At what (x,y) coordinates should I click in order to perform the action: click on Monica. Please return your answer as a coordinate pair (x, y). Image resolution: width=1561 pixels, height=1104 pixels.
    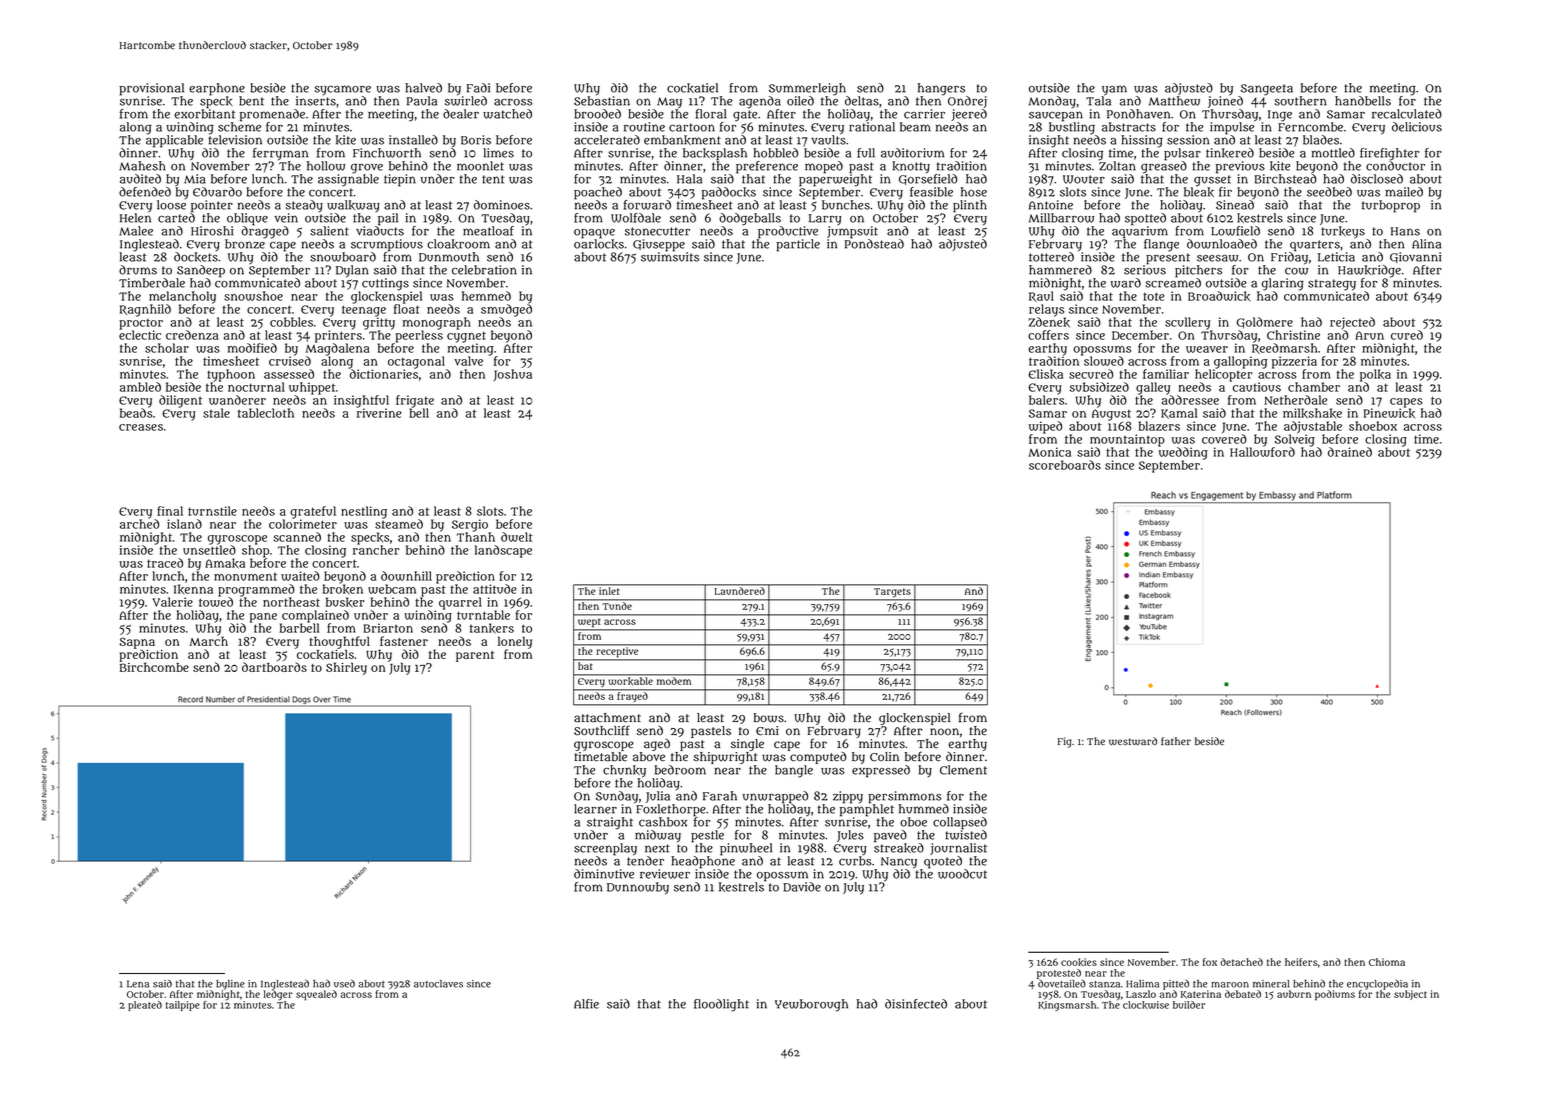
    Looking at the image, I should click on (1050, 452).
